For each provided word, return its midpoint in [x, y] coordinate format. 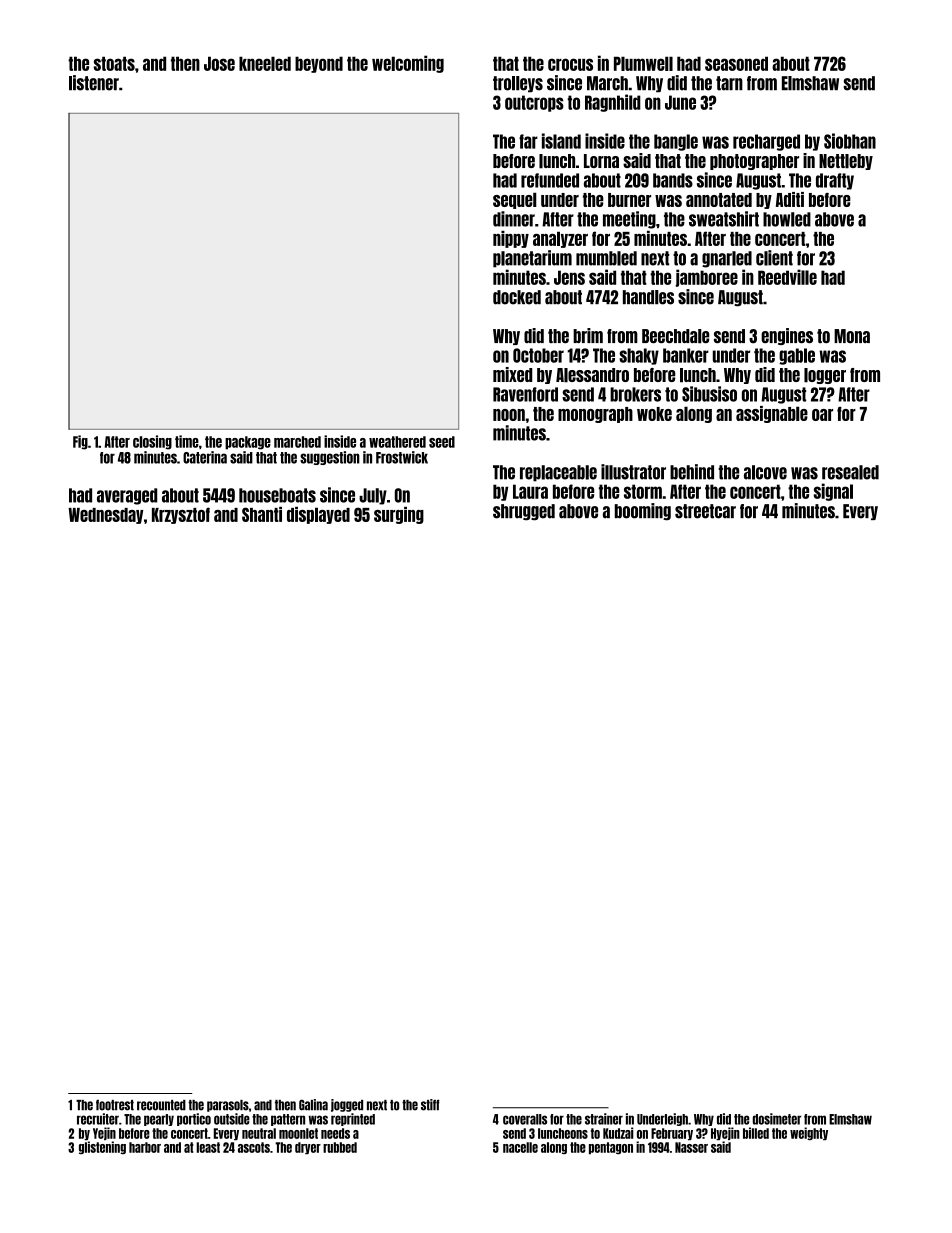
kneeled [265, 63]
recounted [161, 1105]
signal [833, 492]
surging [399, 515]
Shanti [262, 514]
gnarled [727, 259]
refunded [550, 180]
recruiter [98, 1119]
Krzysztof [181, 515]
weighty [809, 1133]
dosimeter [777, 1119]
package [248, 443]
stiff [430, 1105]
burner [629, 200]
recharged [766, 142]
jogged [347, 1105]
